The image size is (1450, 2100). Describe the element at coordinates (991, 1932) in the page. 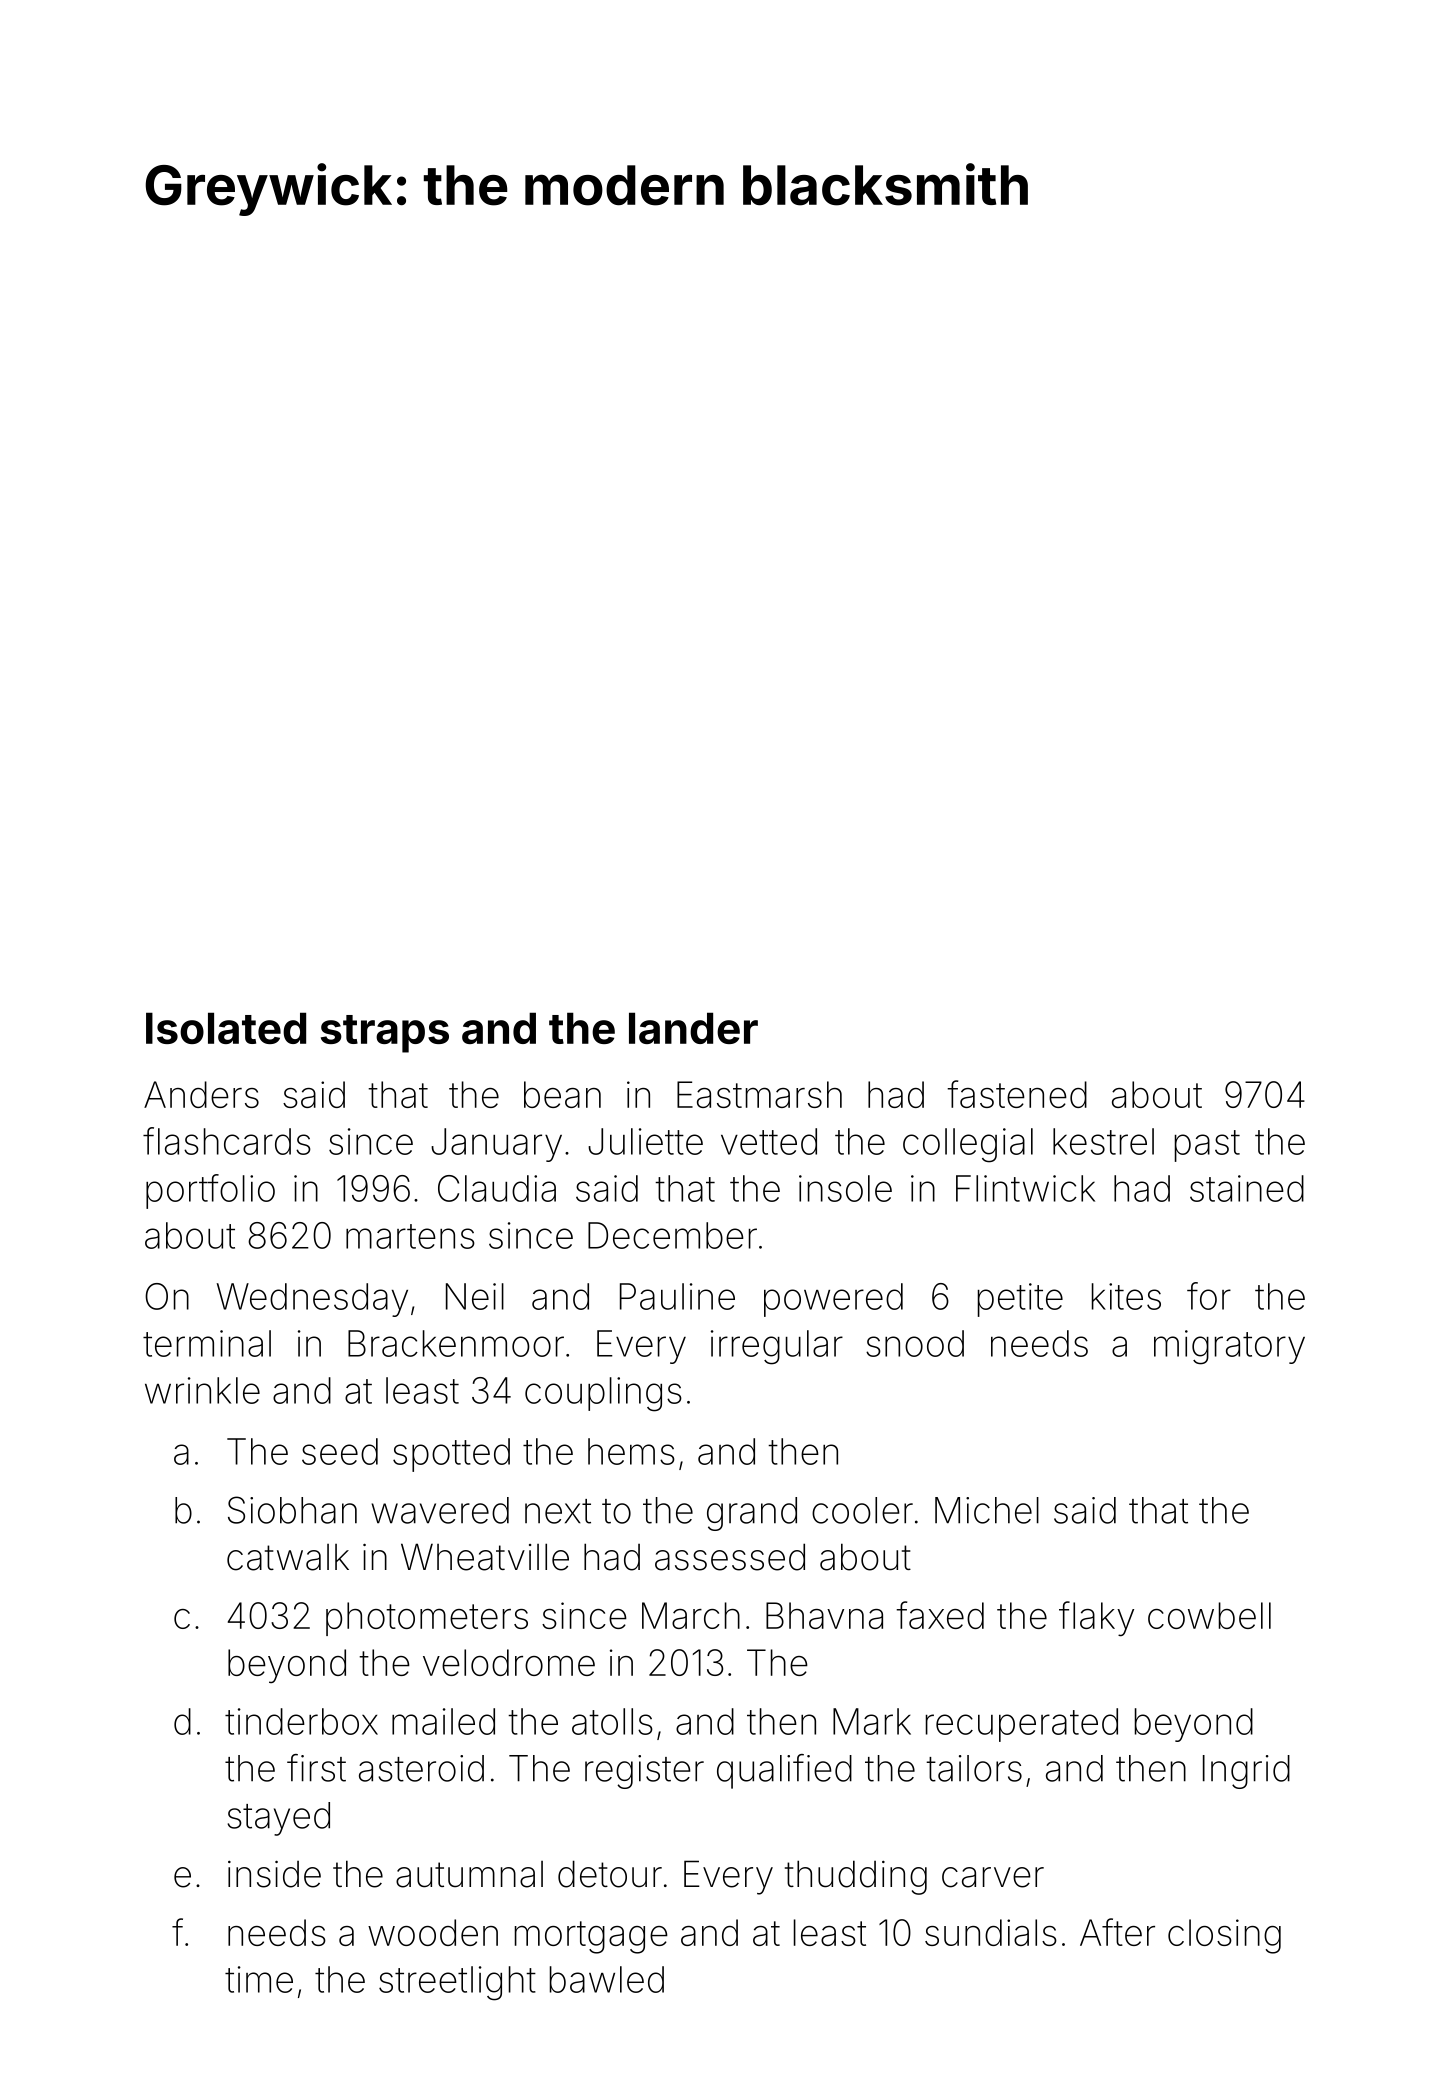

I see `sundials` at that location.
